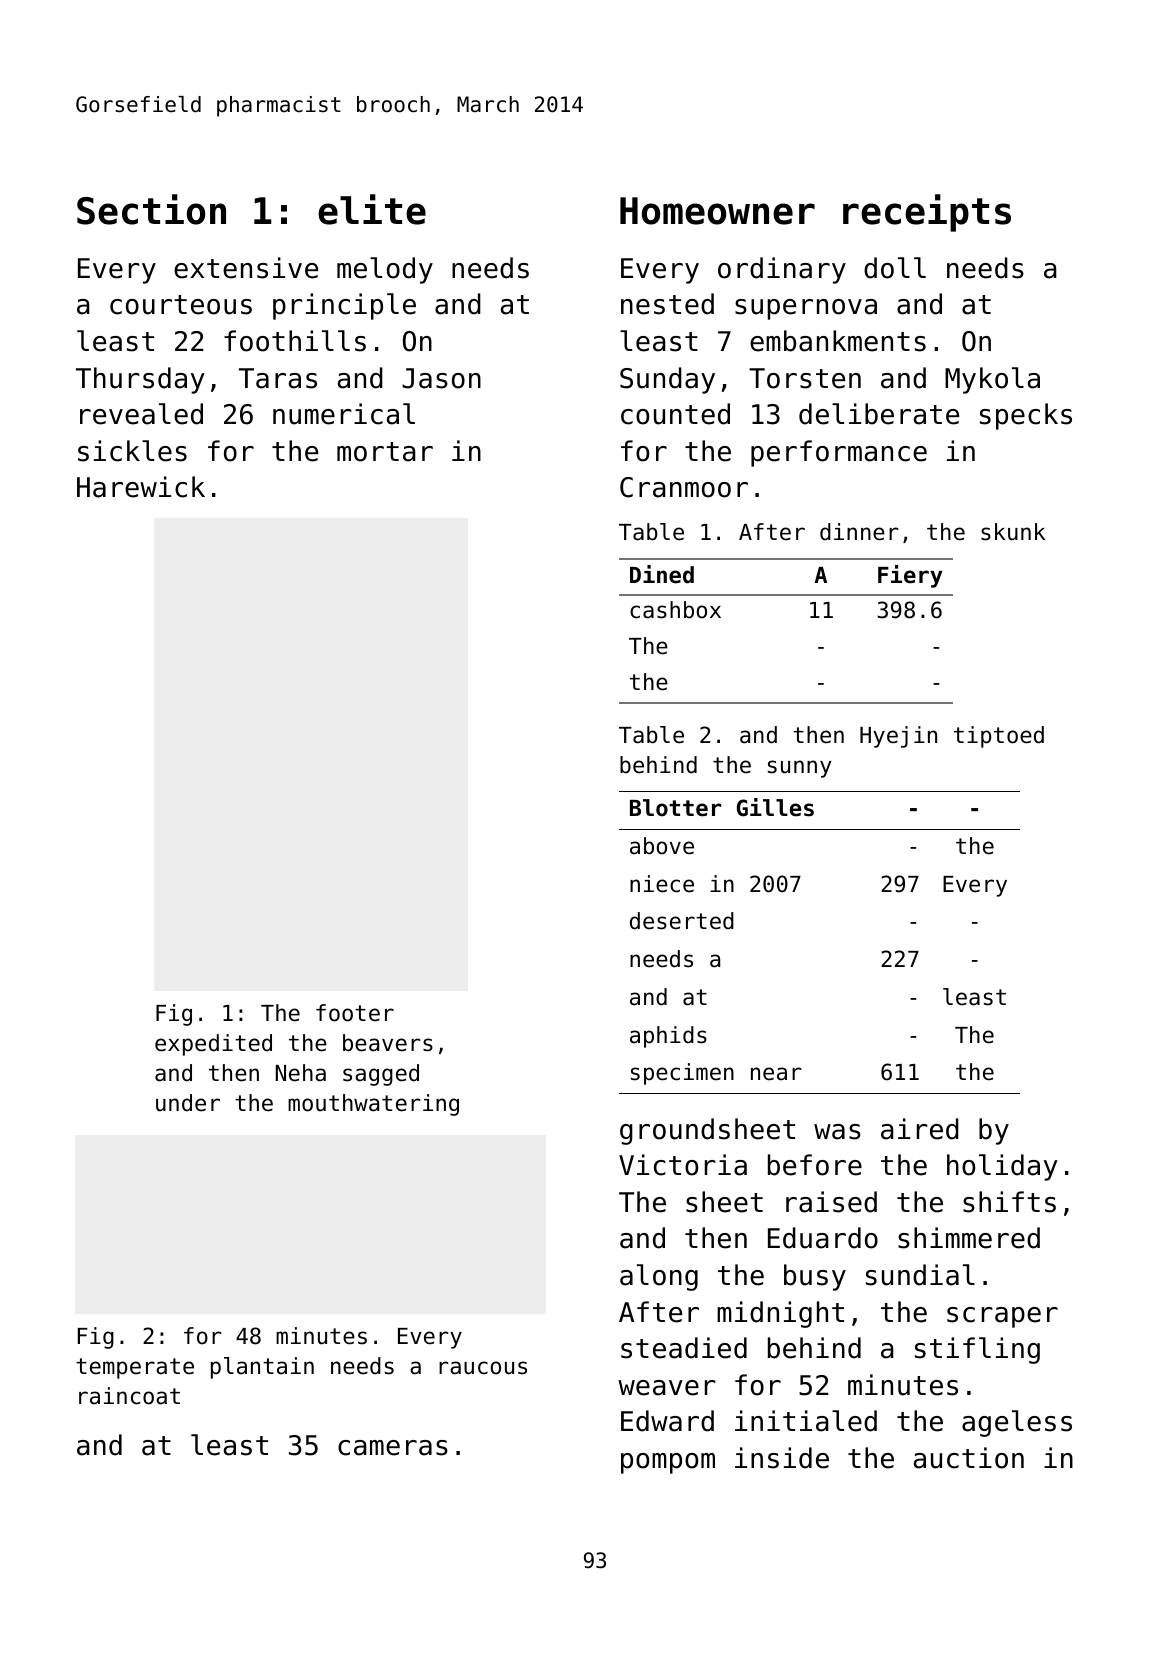 This screenshot has height=1654, width=1165. What do you see at coordinates (135, 1368) in the screenshot?
I see `temperate` at bounding box center [135, 1368].
